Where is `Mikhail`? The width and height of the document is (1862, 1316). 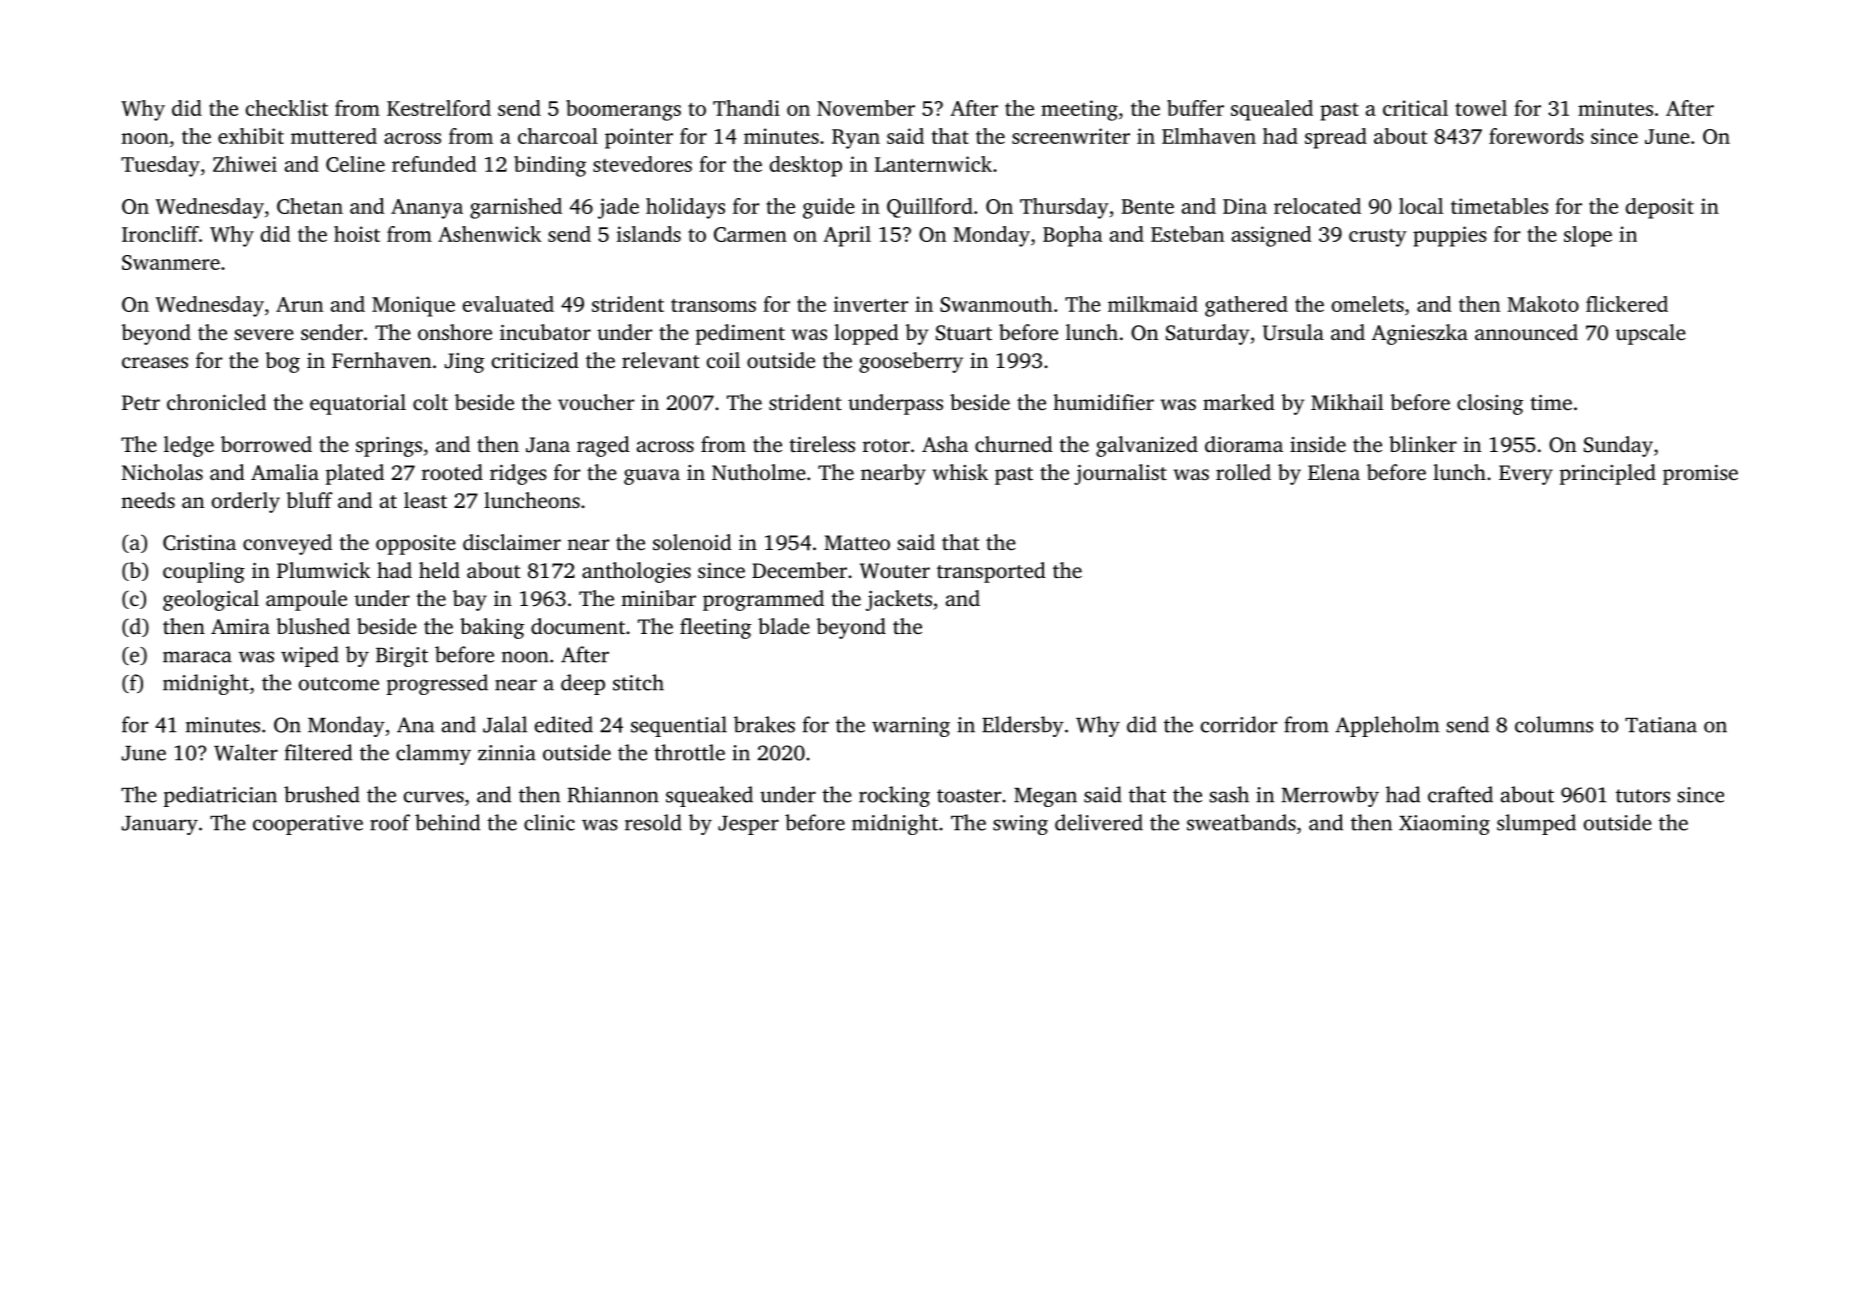
Mikhail is located at coordinates (1347, 402).
